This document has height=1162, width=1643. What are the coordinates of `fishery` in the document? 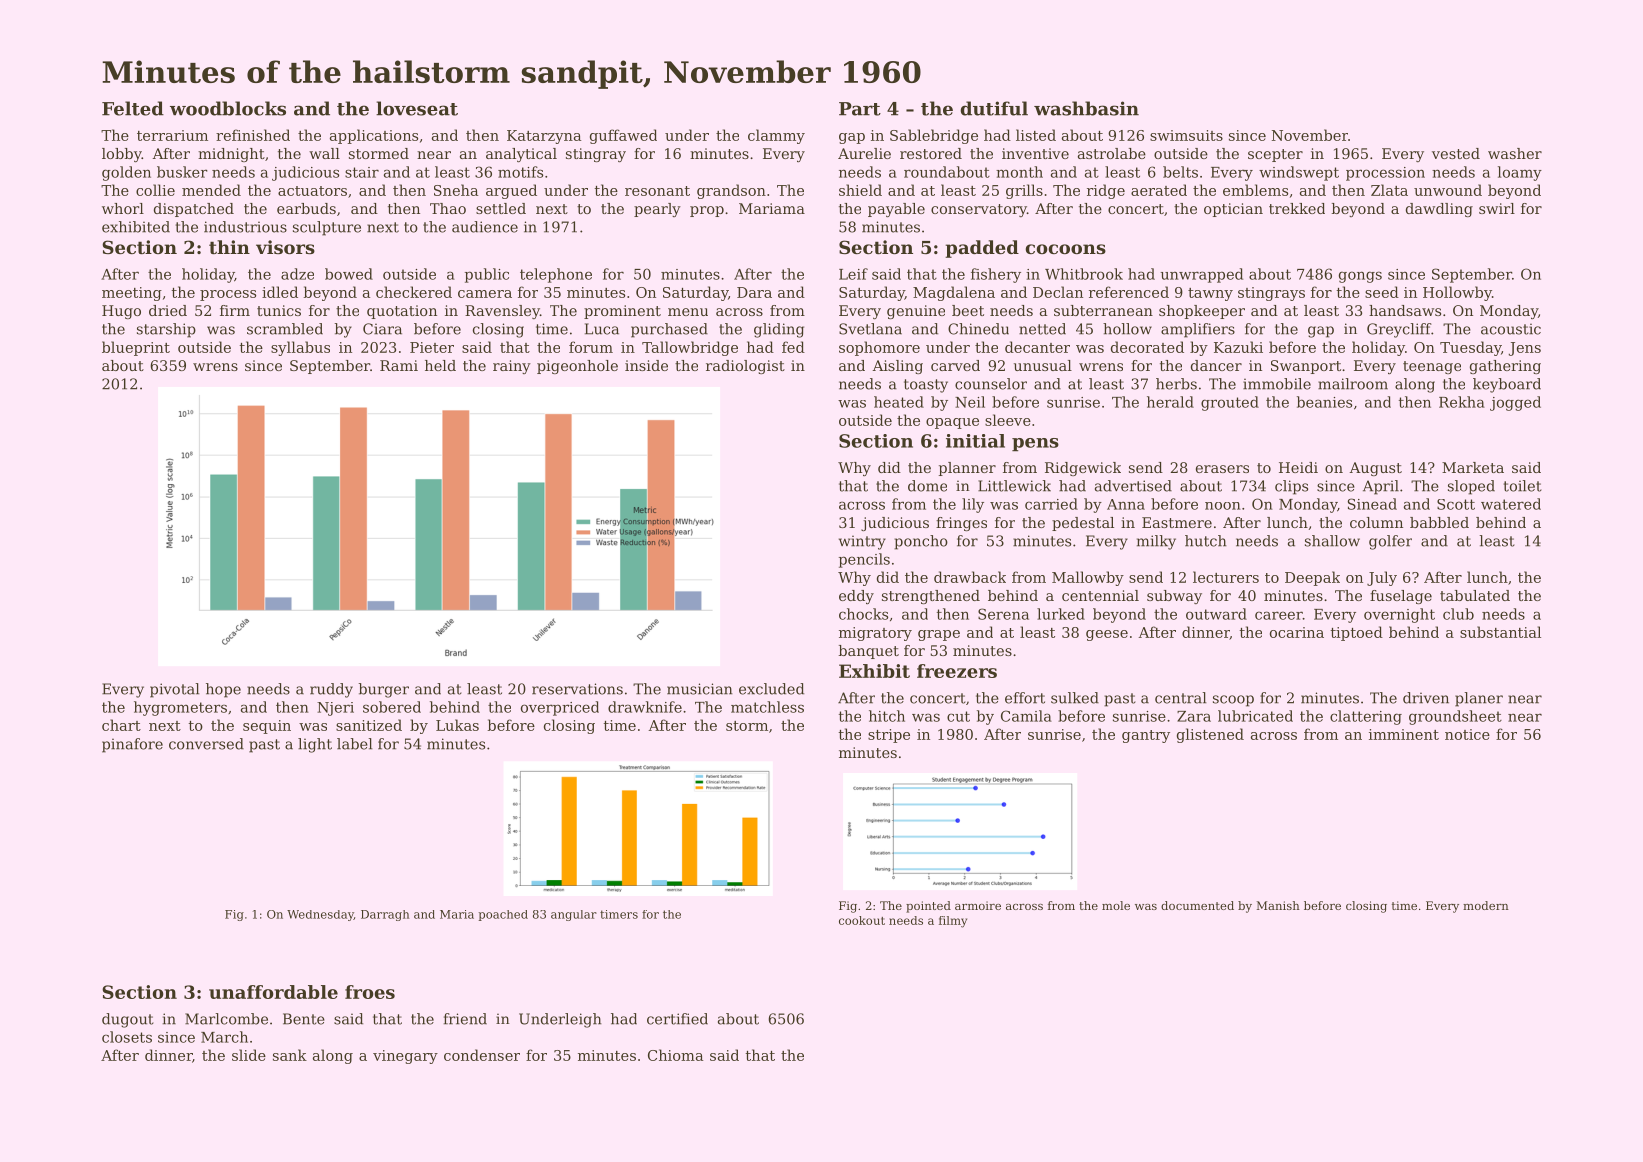 It's located at (996, 275).
